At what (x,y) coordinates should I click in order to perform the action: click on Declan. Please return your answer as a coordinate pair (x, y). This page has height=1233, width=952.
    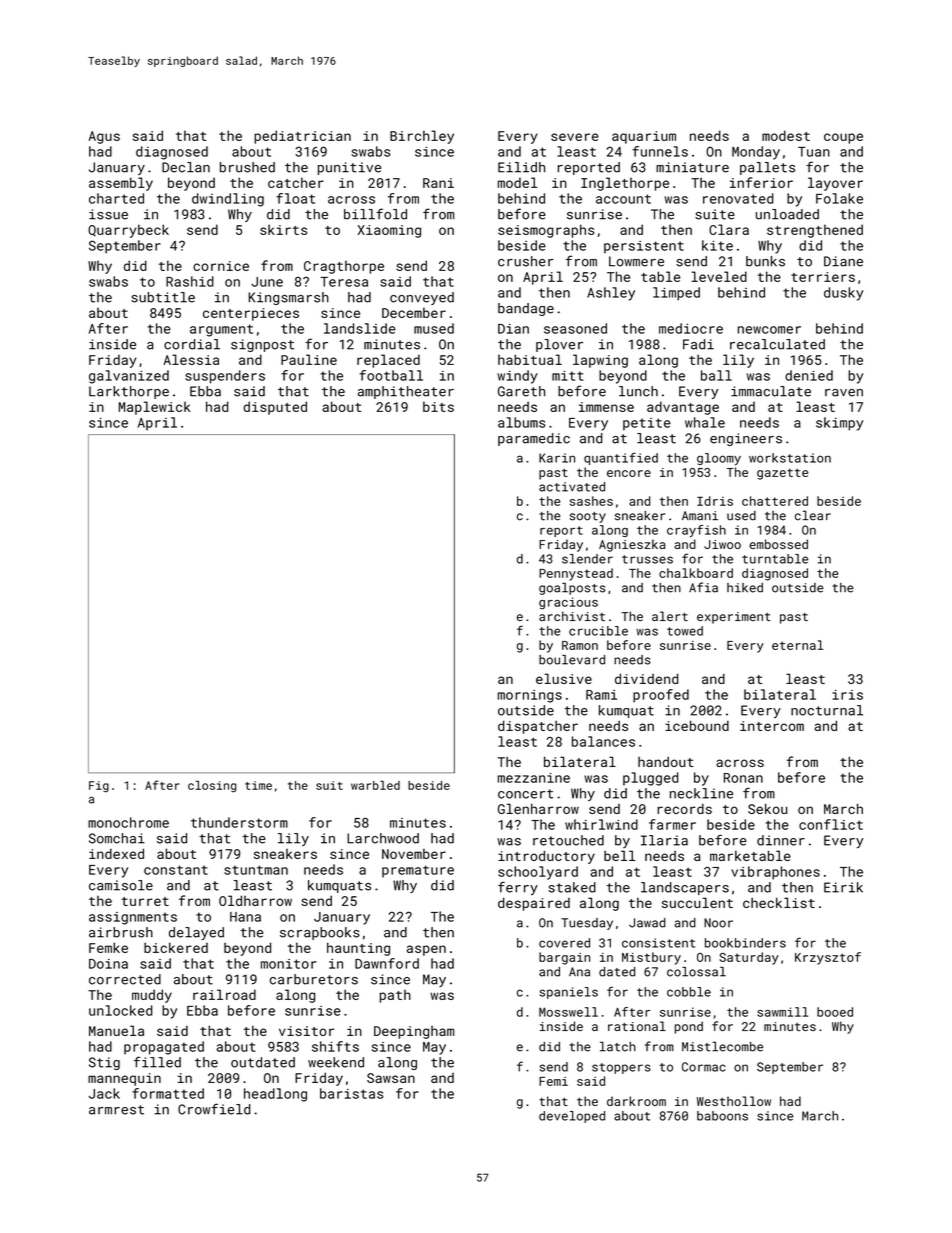
    Looking at the image, I should click on (186, 167).
